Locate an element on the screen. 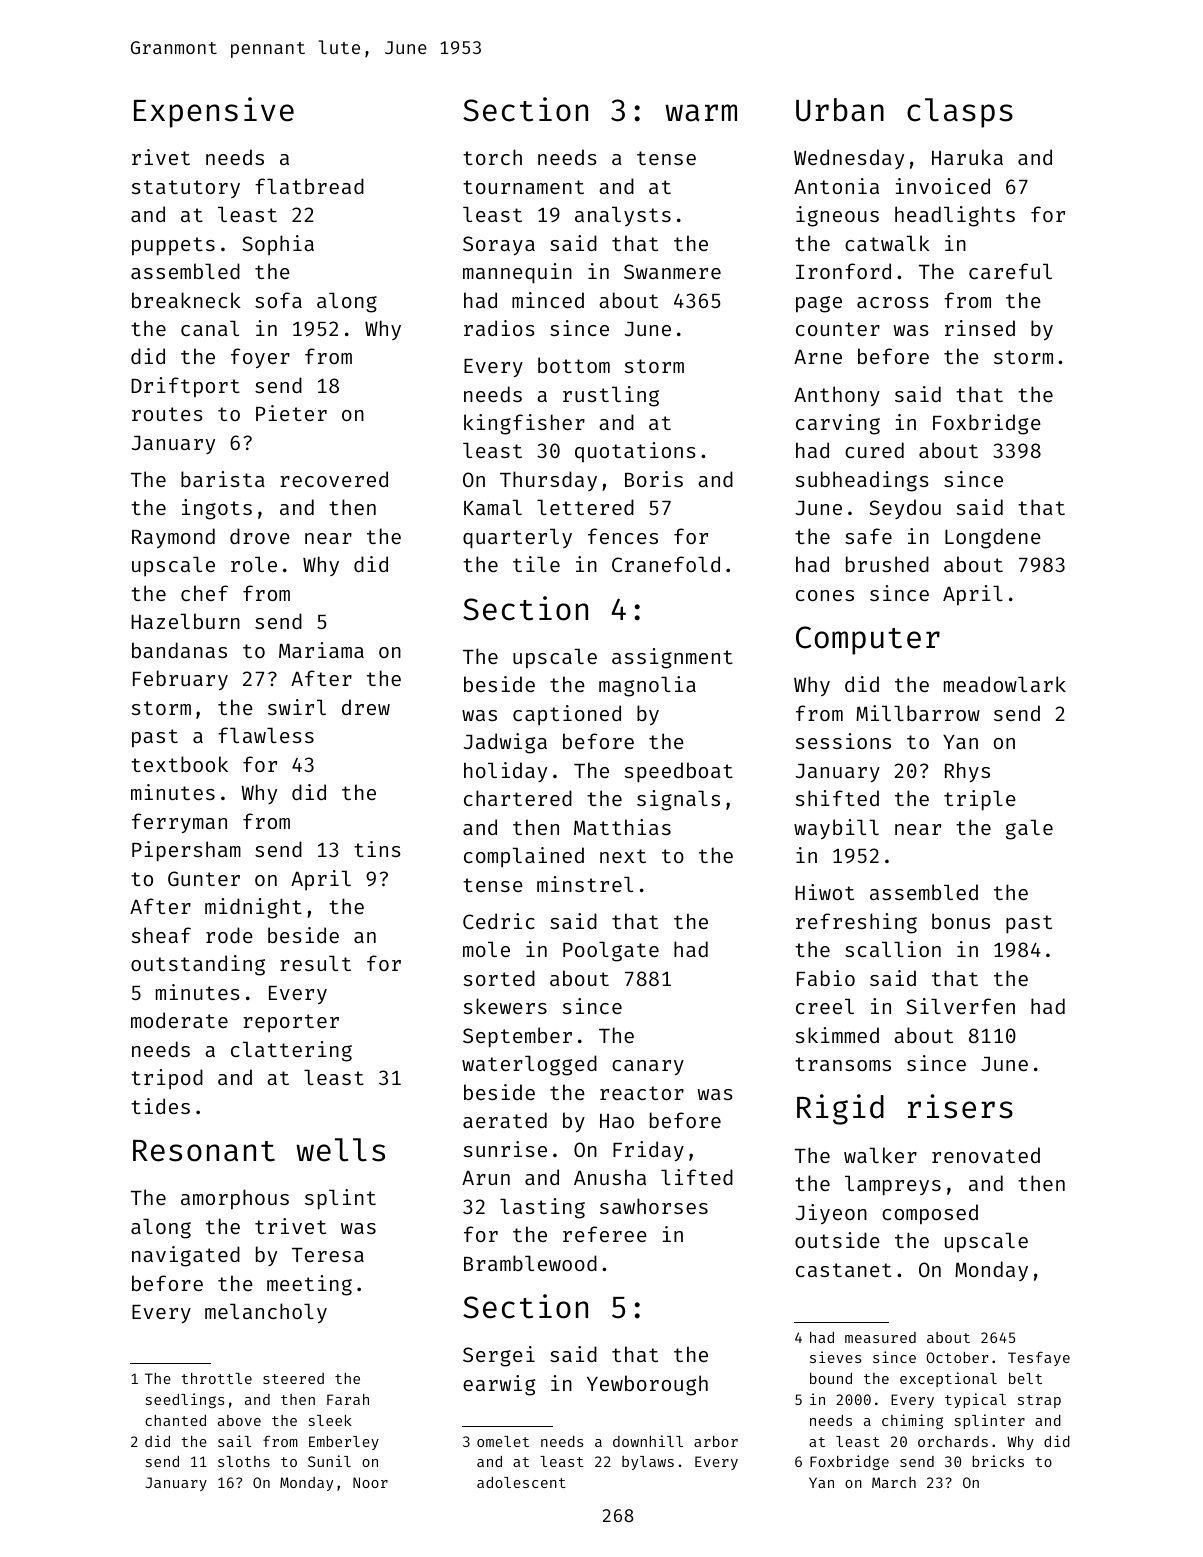 This screenshot has width=1203, height=1557. routes is located at coordinates (167, 414).
